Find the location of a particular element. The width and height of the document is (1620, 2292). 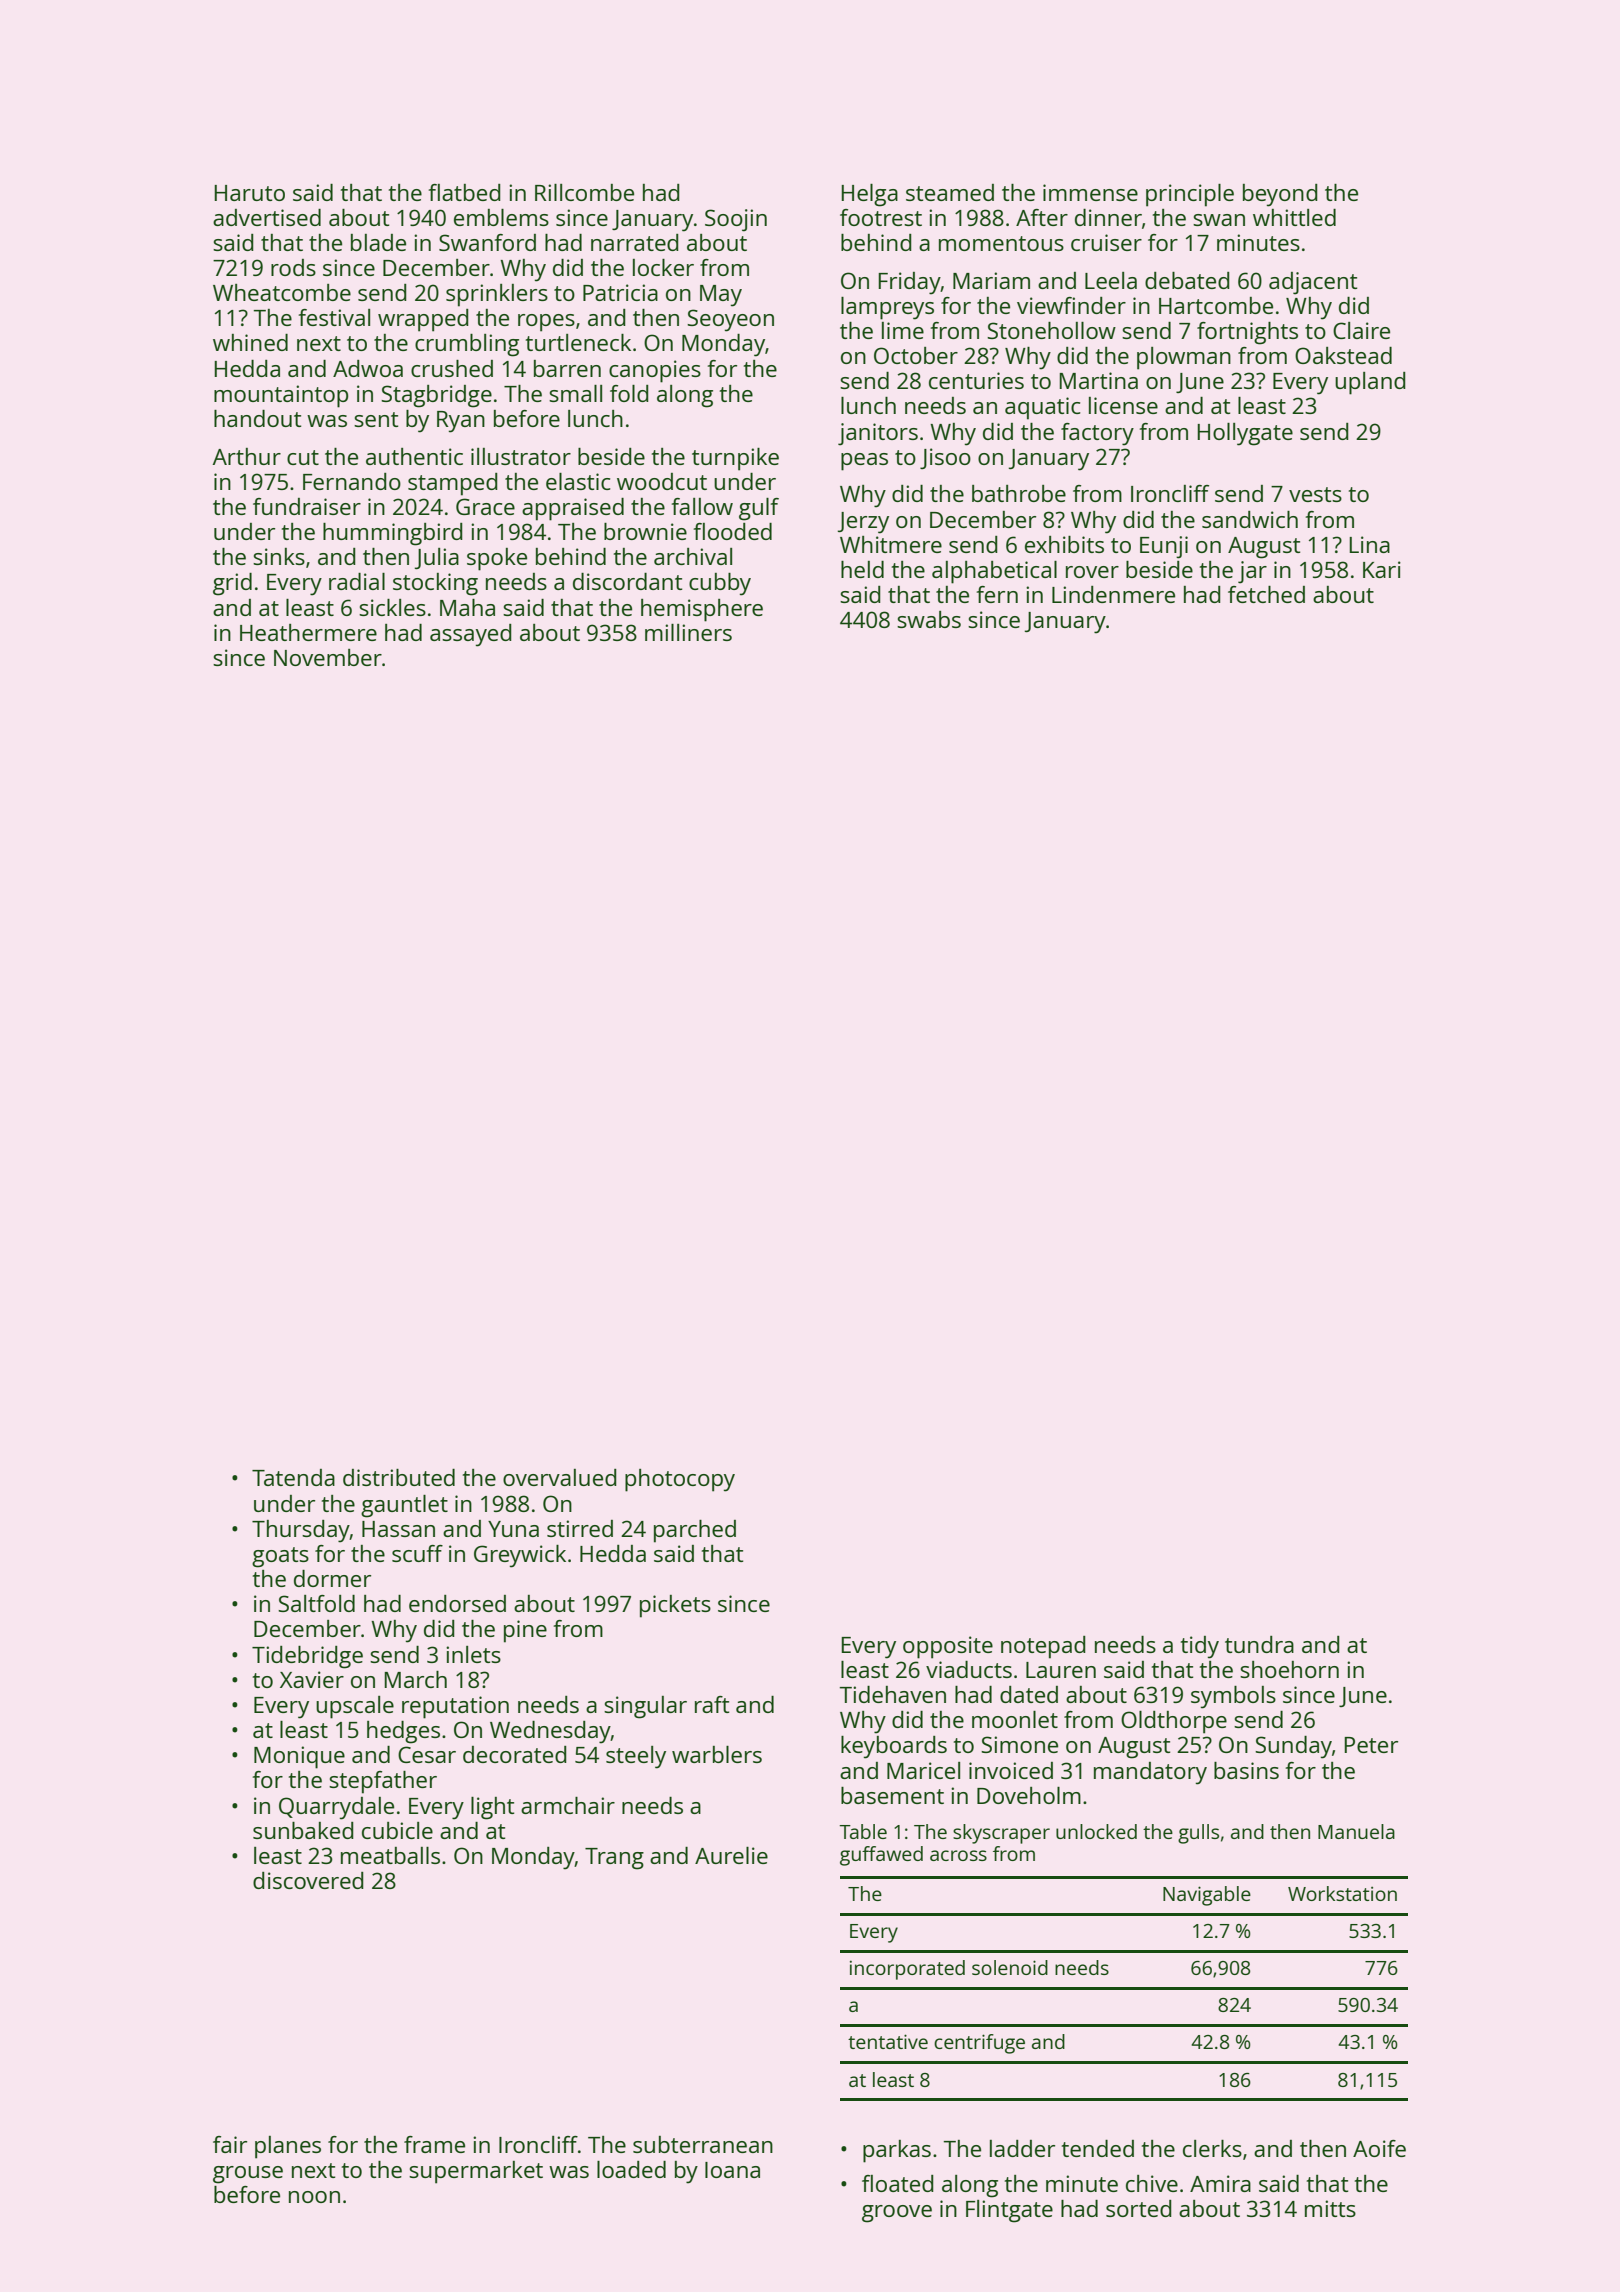

swabs is located at coordinates (929, 619).
